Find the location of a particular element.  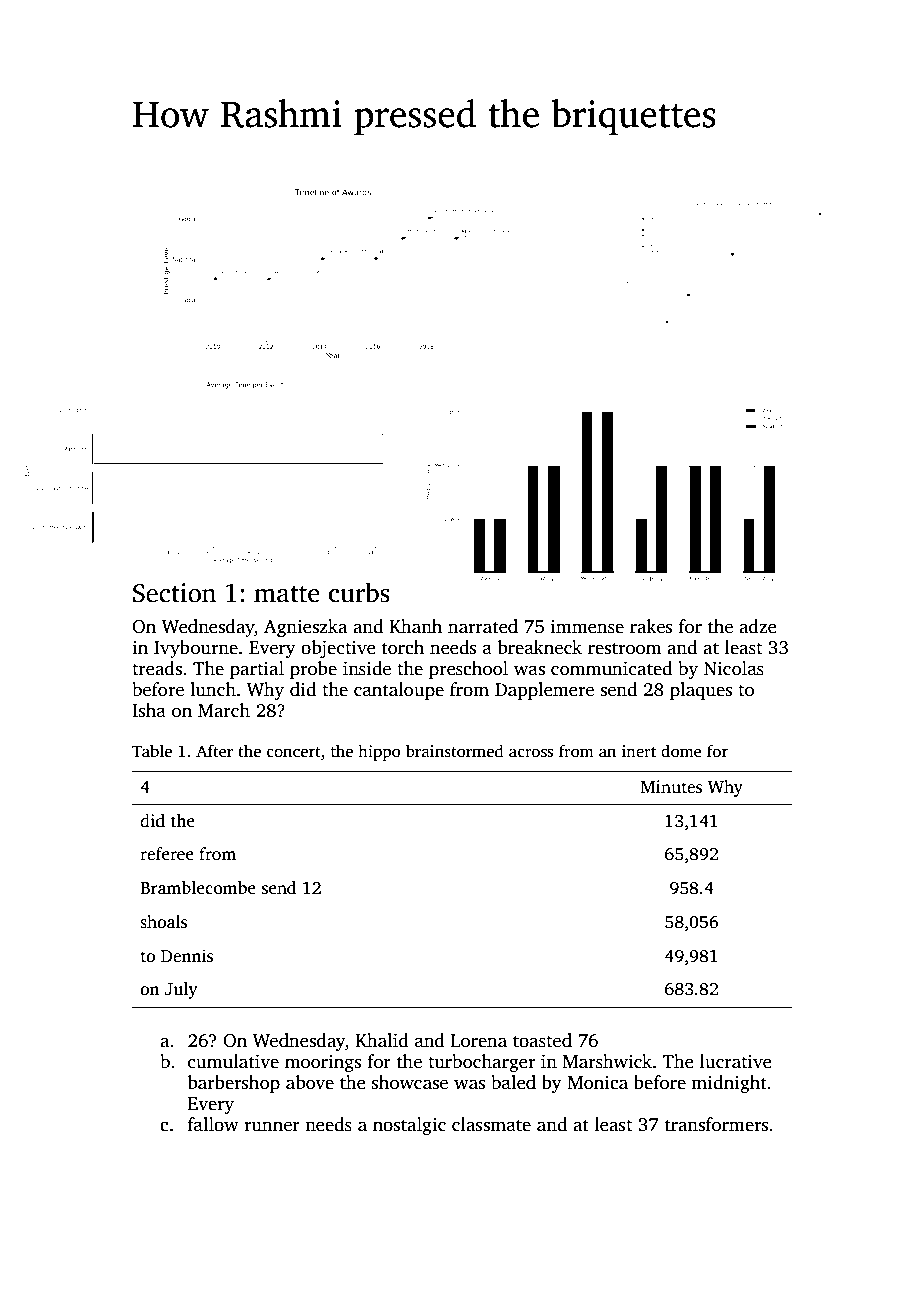

curbs is located at coordinates (359, 592).
